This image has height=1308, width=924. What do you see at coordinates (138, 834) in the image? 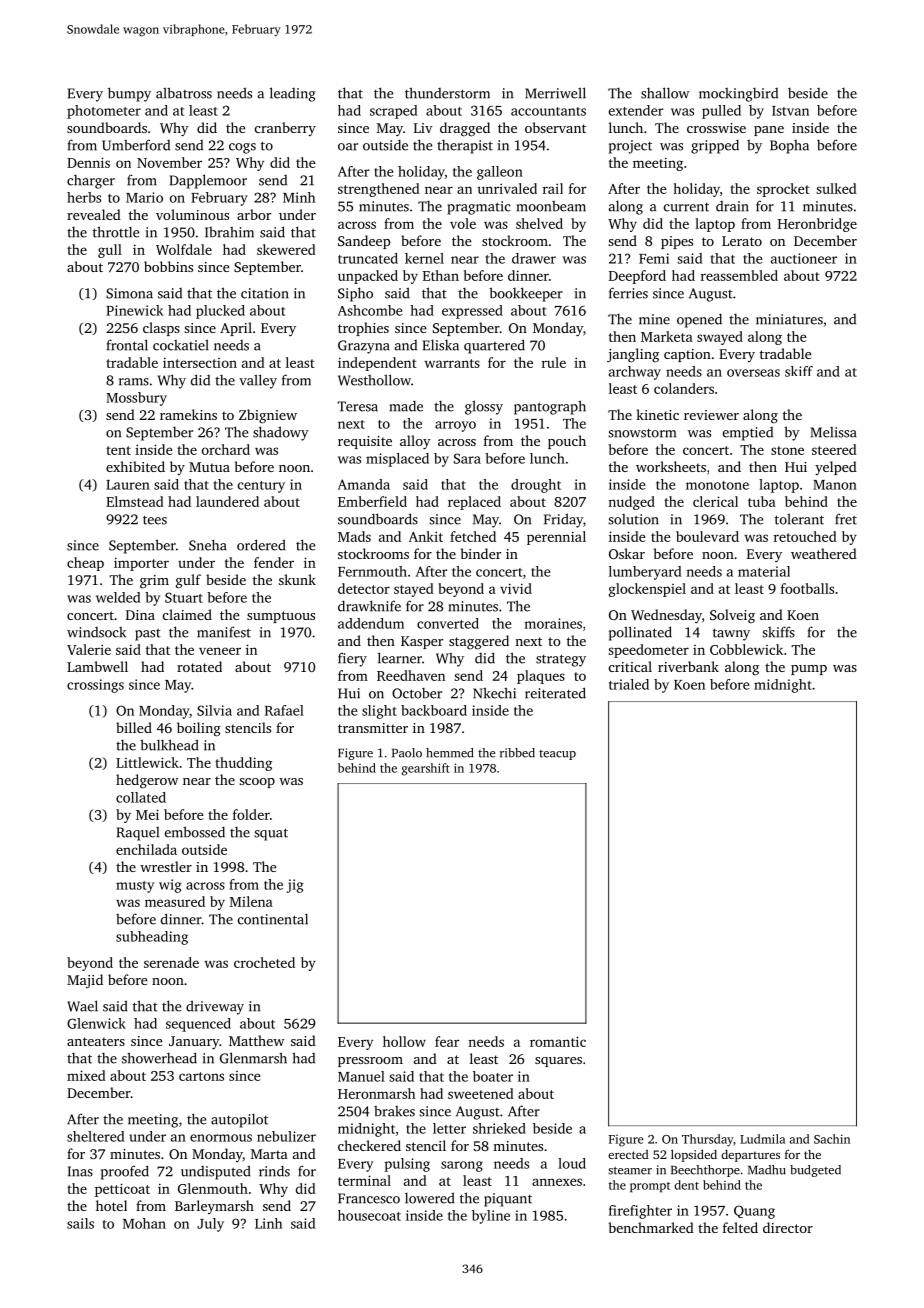
I see `Raquel` at bounding box center [138, 834].
